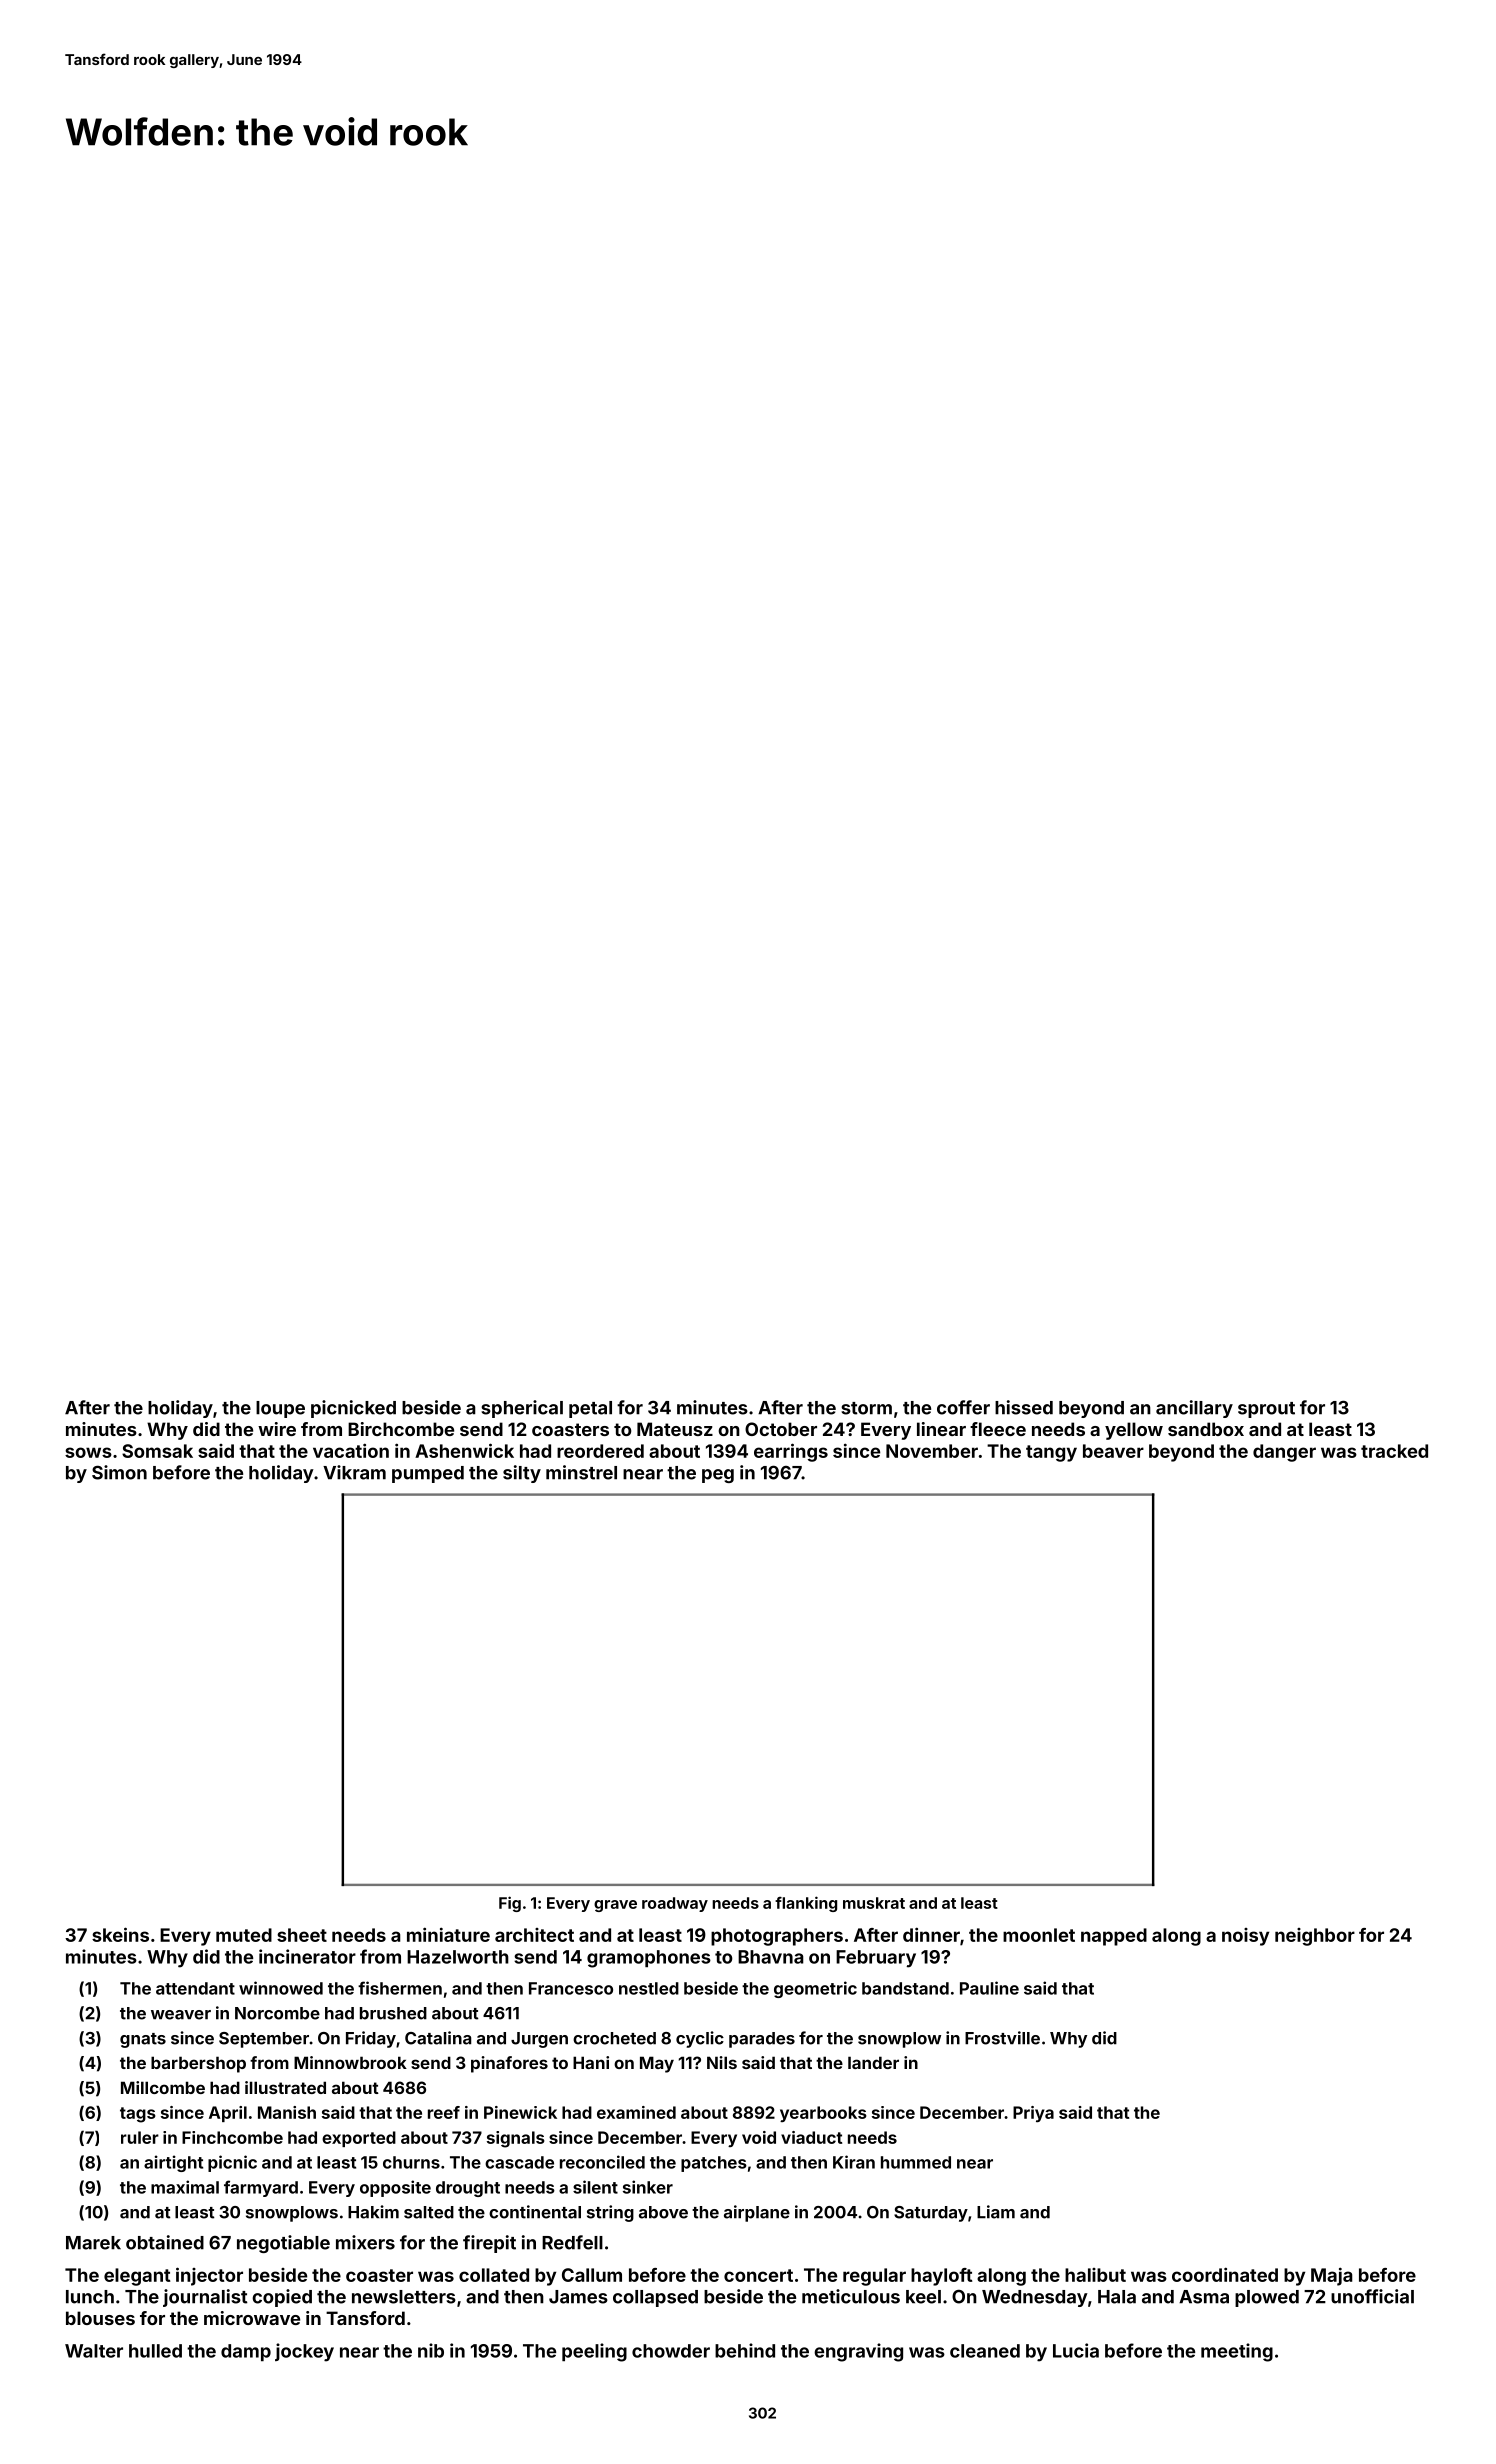  Describe the element at coordinates (195, 1988) in the screenshot. I see `attendant` at that location.
